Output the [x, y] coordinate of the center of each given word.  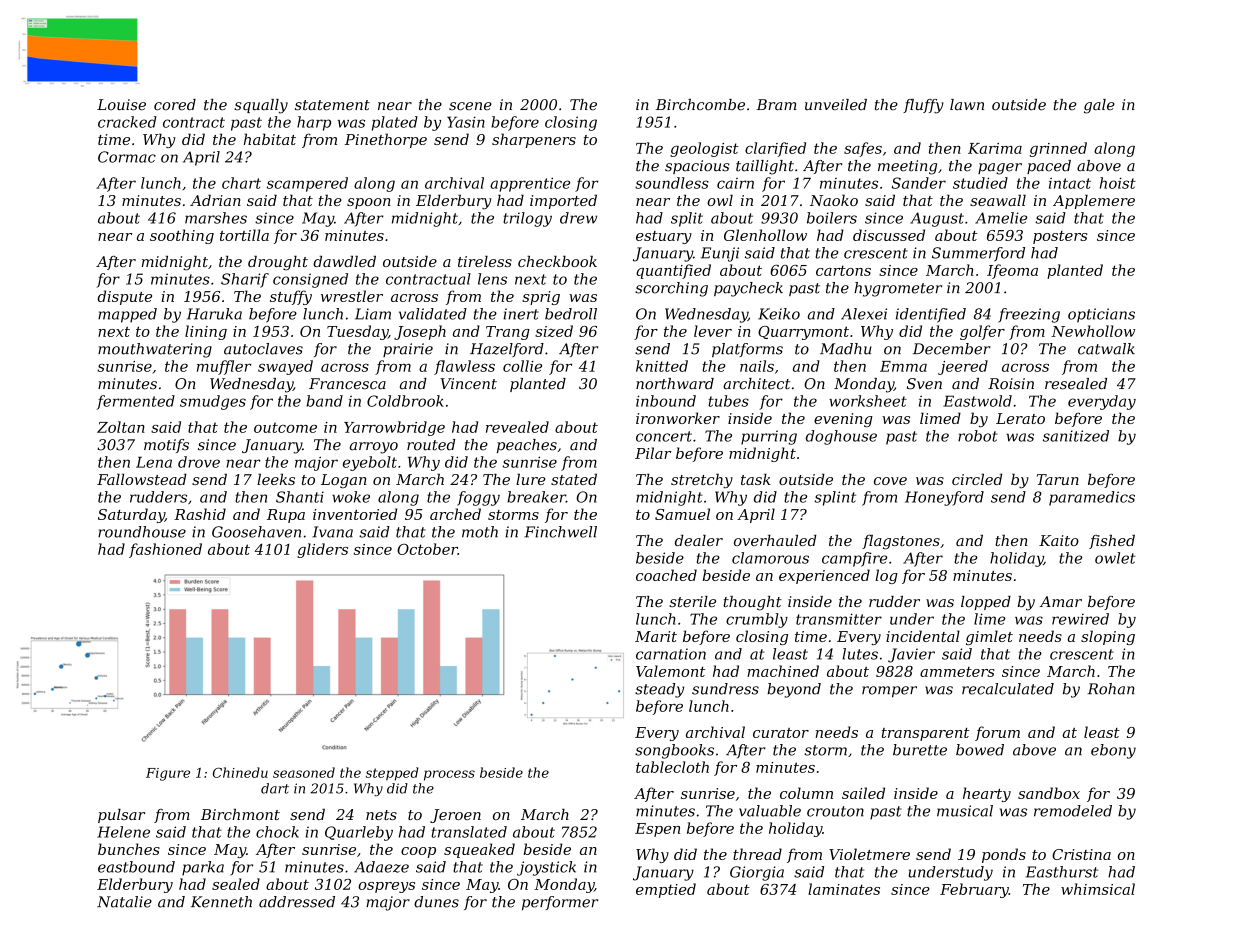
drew [578, 218]
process [449, 775]
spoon [369, 203]
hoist [1118, 183]
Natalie [124, 902]
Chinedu [240, 772]
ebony [1113, 751]
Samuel [682, 514]
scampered [307, 184]
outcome [285, 427]
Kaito [1059, 540]
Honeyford [944, 498]
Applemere [1094, 201]
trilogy [527, 219]
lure [530, 479]
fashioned [165, 550]
